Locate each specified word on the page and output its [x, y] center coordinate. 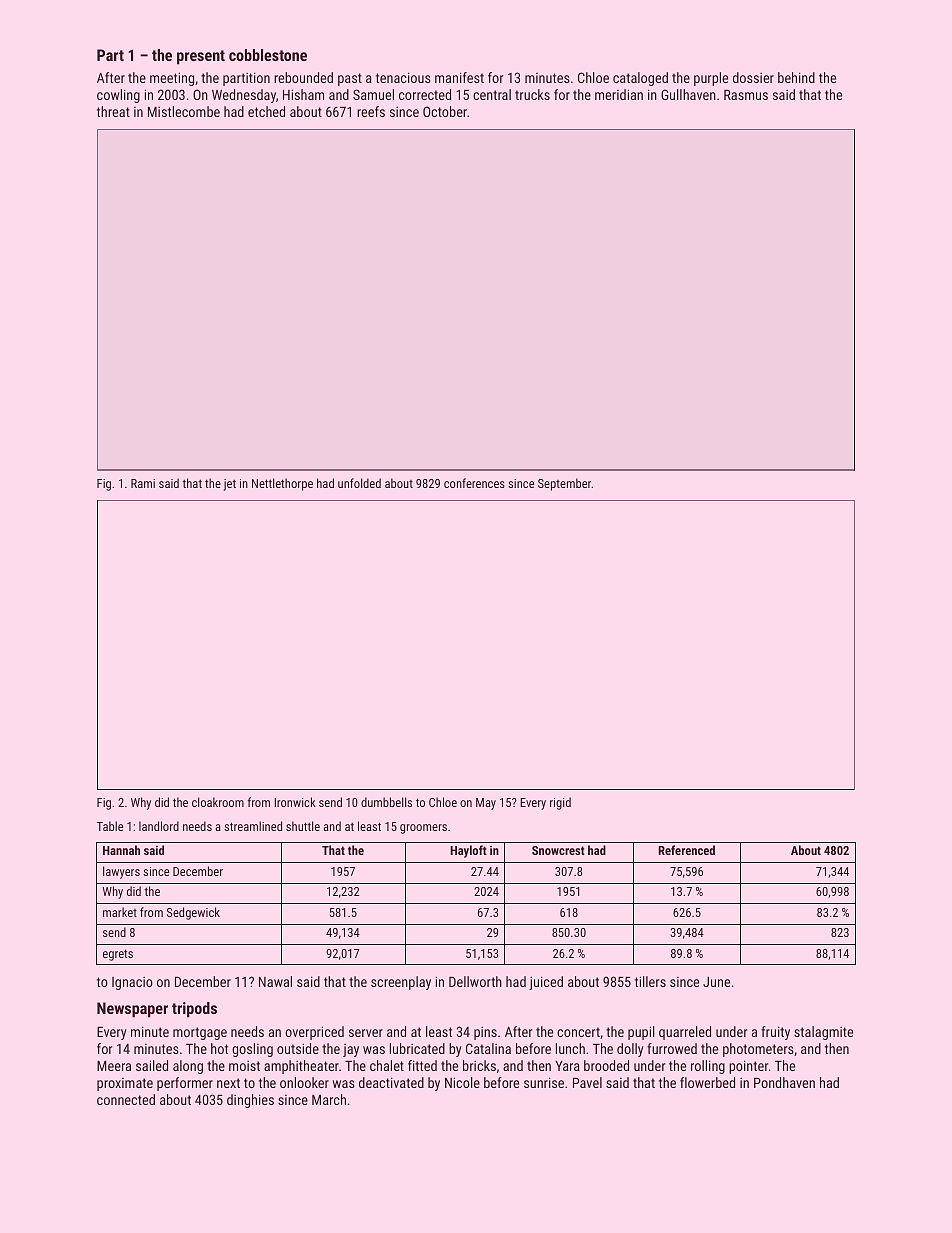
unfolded [359, 483]
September [564, 484]
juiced [546, 983]
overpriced [314, 1033]
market [120, 912]
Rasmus [746, 95]
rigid [560, 803]
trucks [532, 94]
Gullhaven [688, 94]
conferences [474, 483]
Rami [143, 483]
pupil [641, 1033]
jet [229, 485]
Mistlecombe [184, 111]
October [445, 111]
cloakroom [218, 802]
